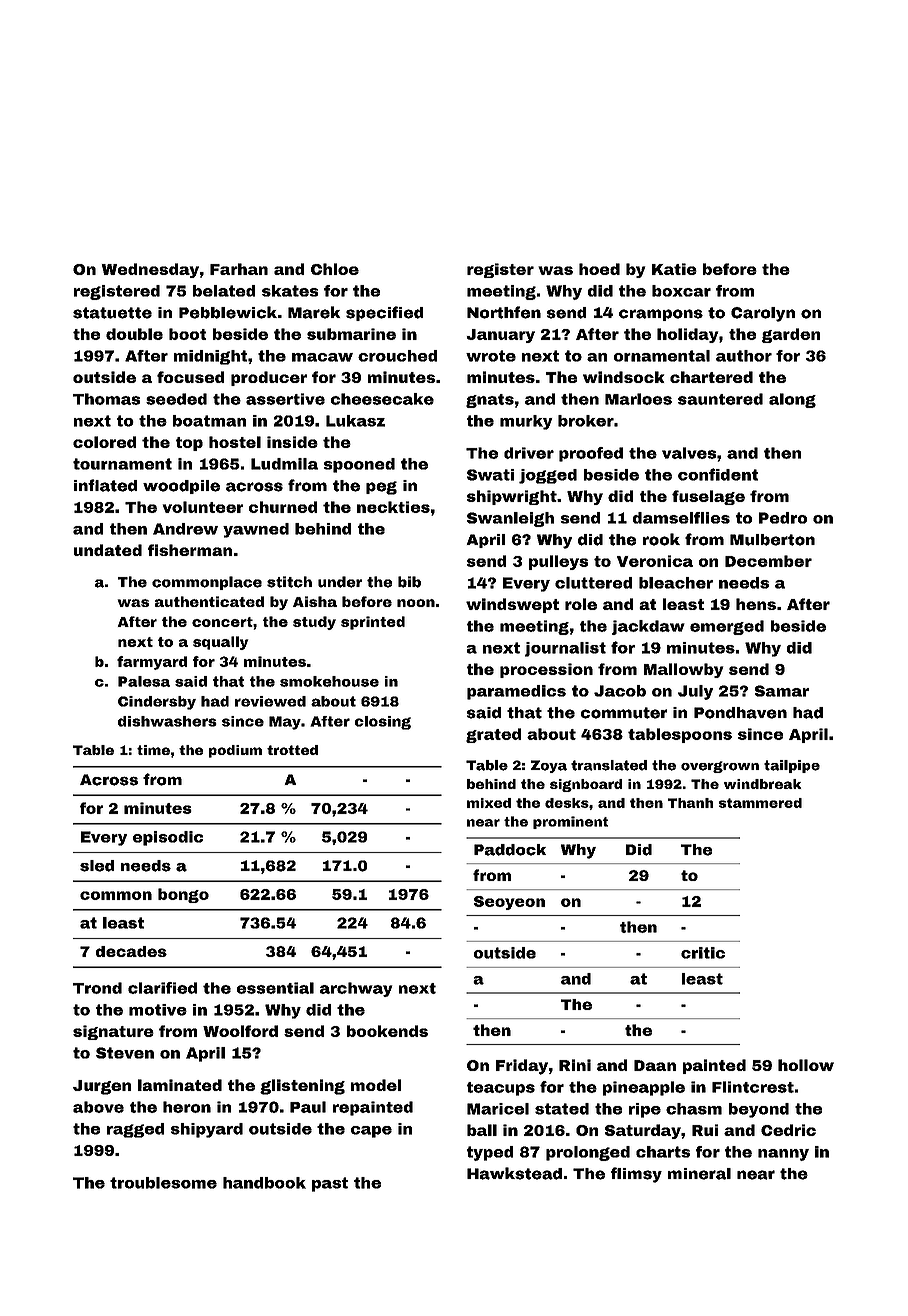 The width and height of the page is (908, 1316). What do you see at coordinates (493, 735) in the page?
I see `grated` at bounding box center [493, 735].
